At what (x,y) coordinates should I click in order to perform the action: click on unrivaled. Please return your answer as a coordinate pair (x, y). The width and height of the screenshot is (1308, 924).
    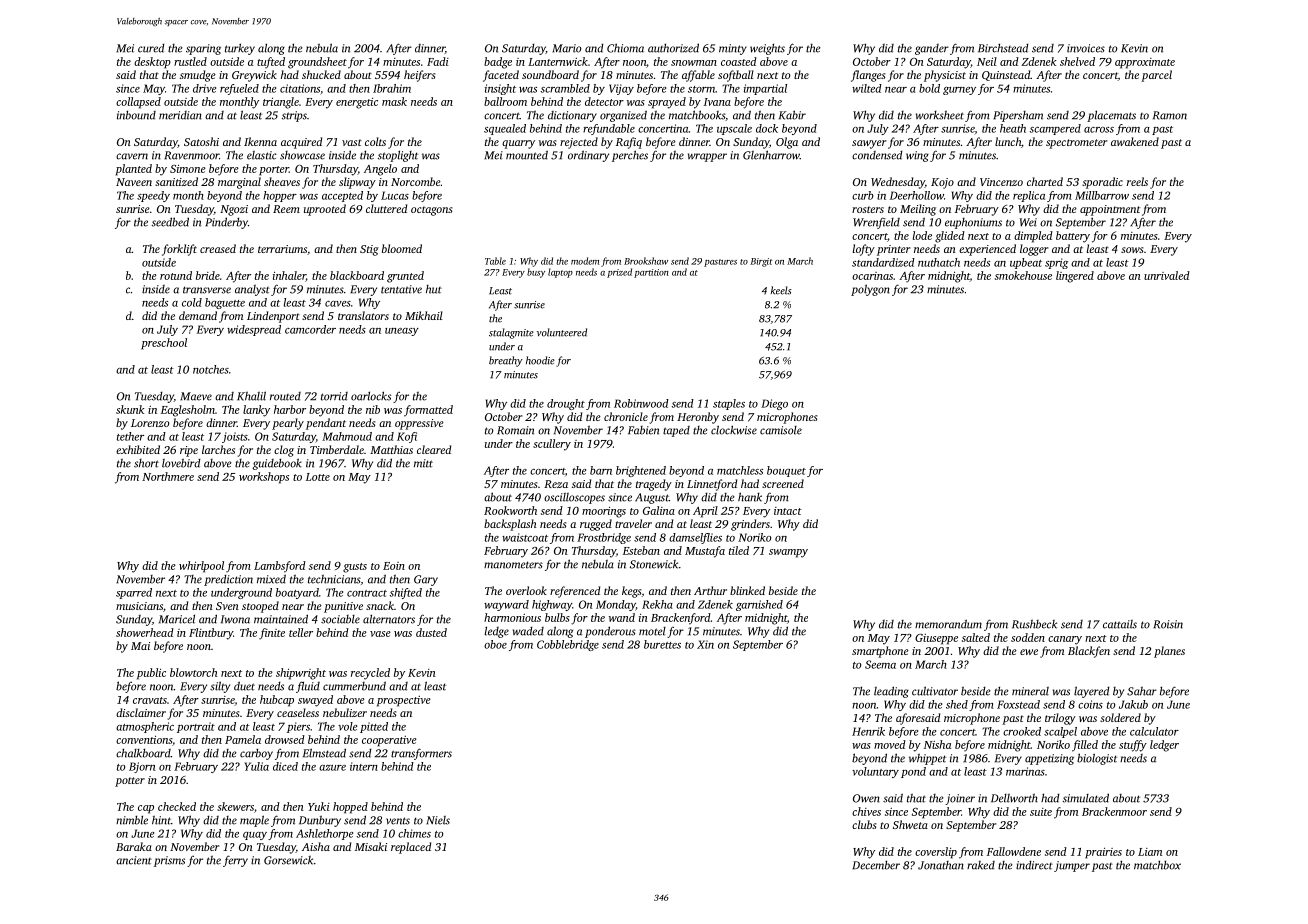
    Looking at the image, I should click on (1167, 275).
